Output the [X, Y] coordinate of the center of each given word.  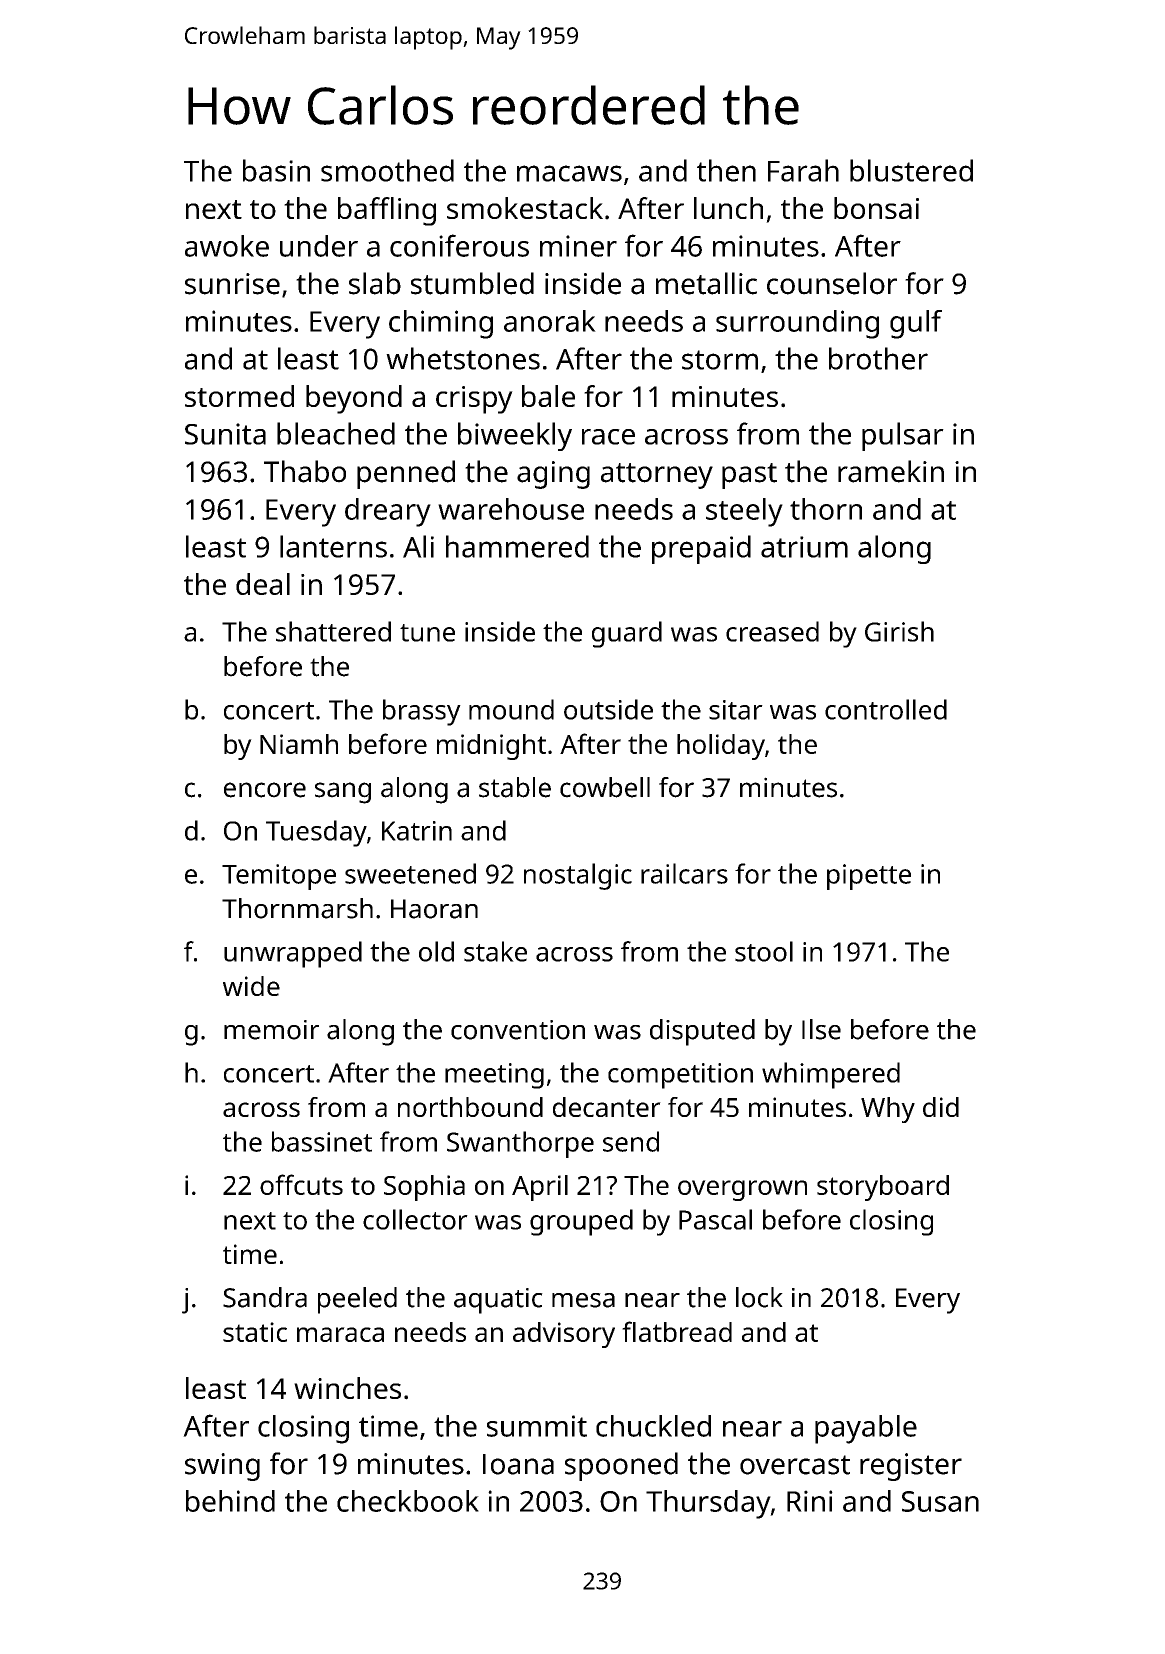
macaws [569, 173]
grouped [581, 1222]
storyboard [883, 1188]
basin [276, 170]
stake [495, 951]
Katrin [417, 831]
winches [347, 1388]
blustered [911, 170]
